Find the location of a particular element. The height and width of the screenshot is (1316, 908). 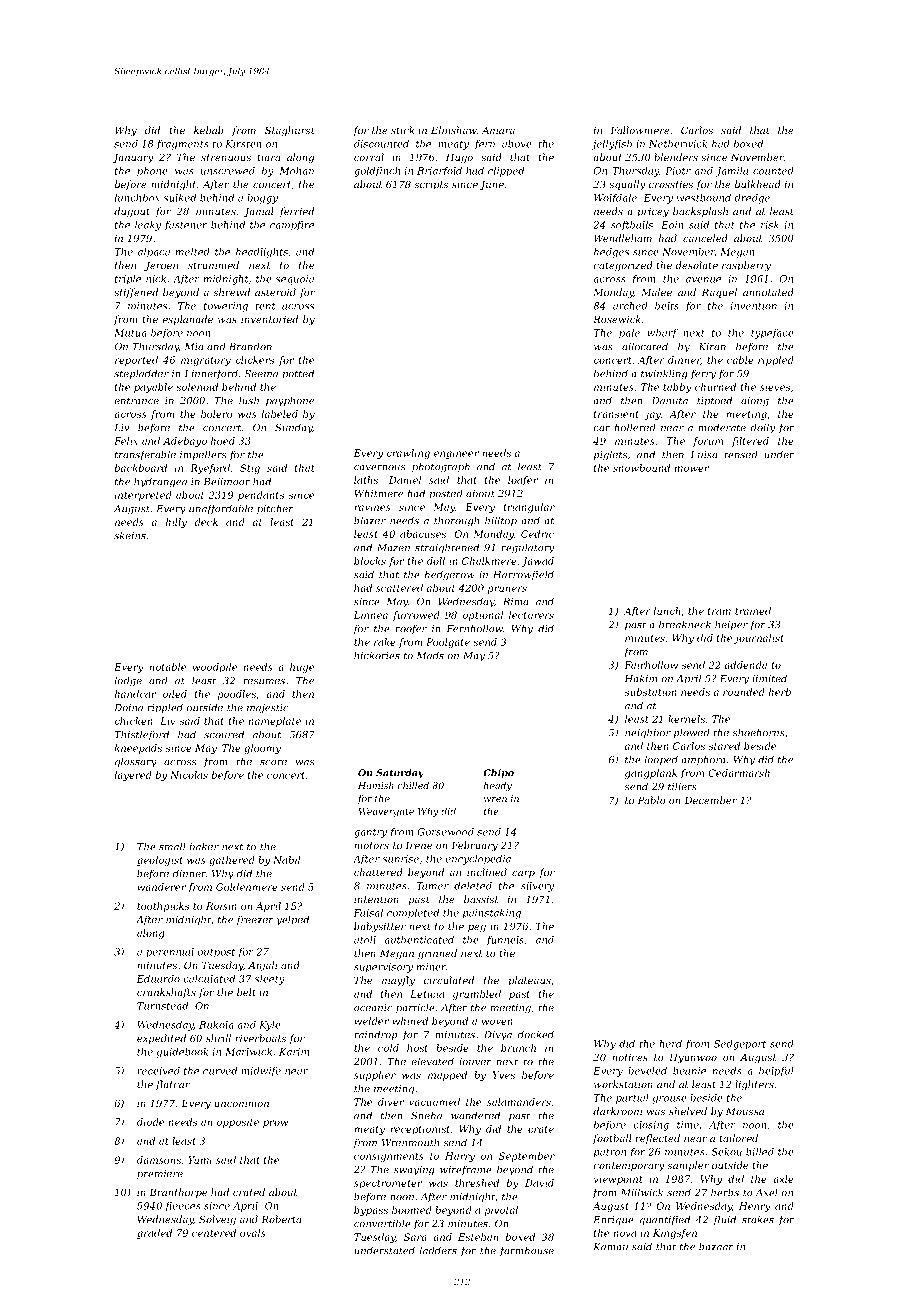

Wendleham is located at coordinates (623, 238).
